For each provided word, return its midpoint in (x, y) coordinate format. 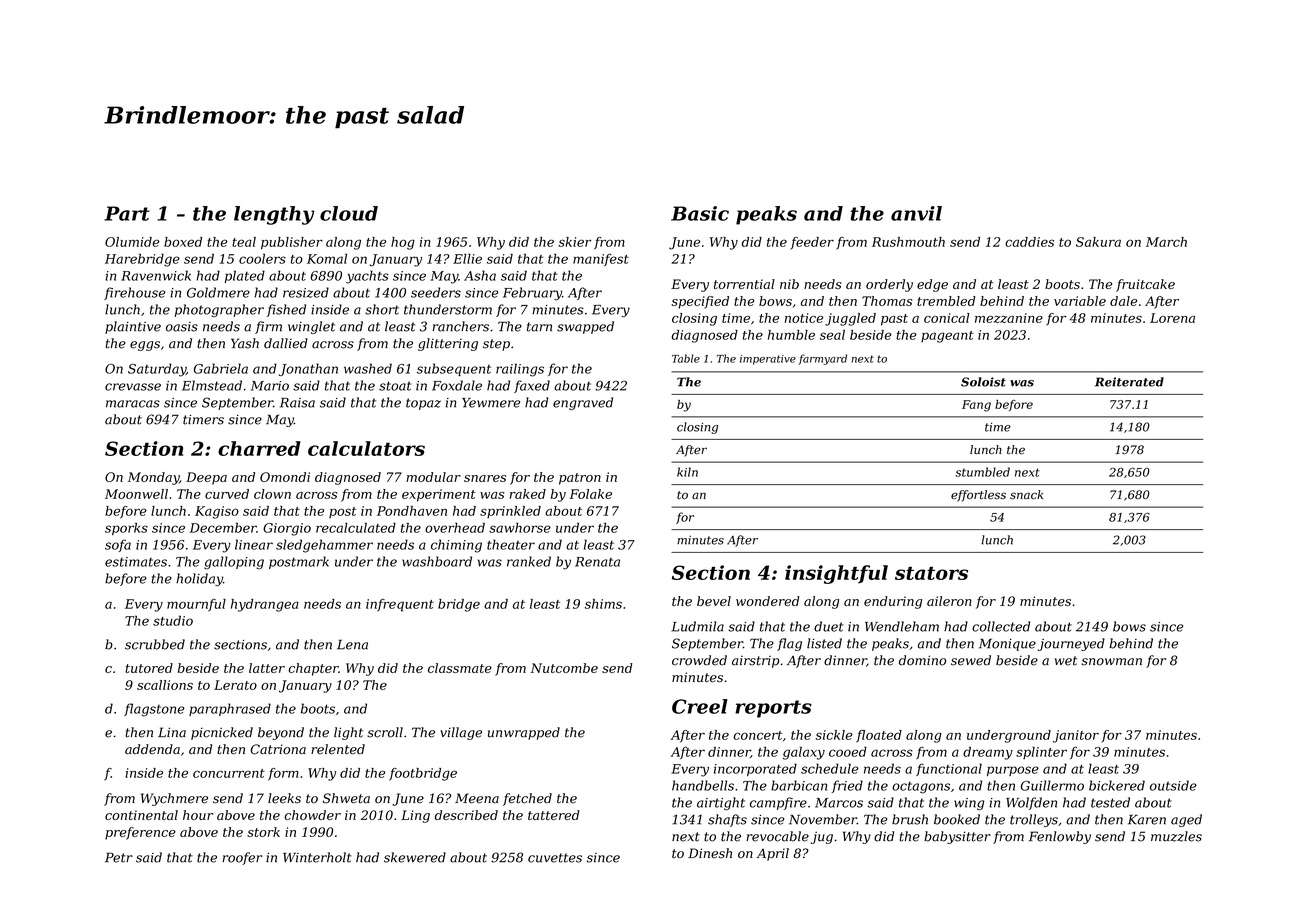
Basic (700, 213)
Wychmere (174, 799)
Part (127, 213)
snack (1026, 495)
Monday (153, 478)
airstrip (755, 662)
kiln (687, 472)
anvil (916, 213)
